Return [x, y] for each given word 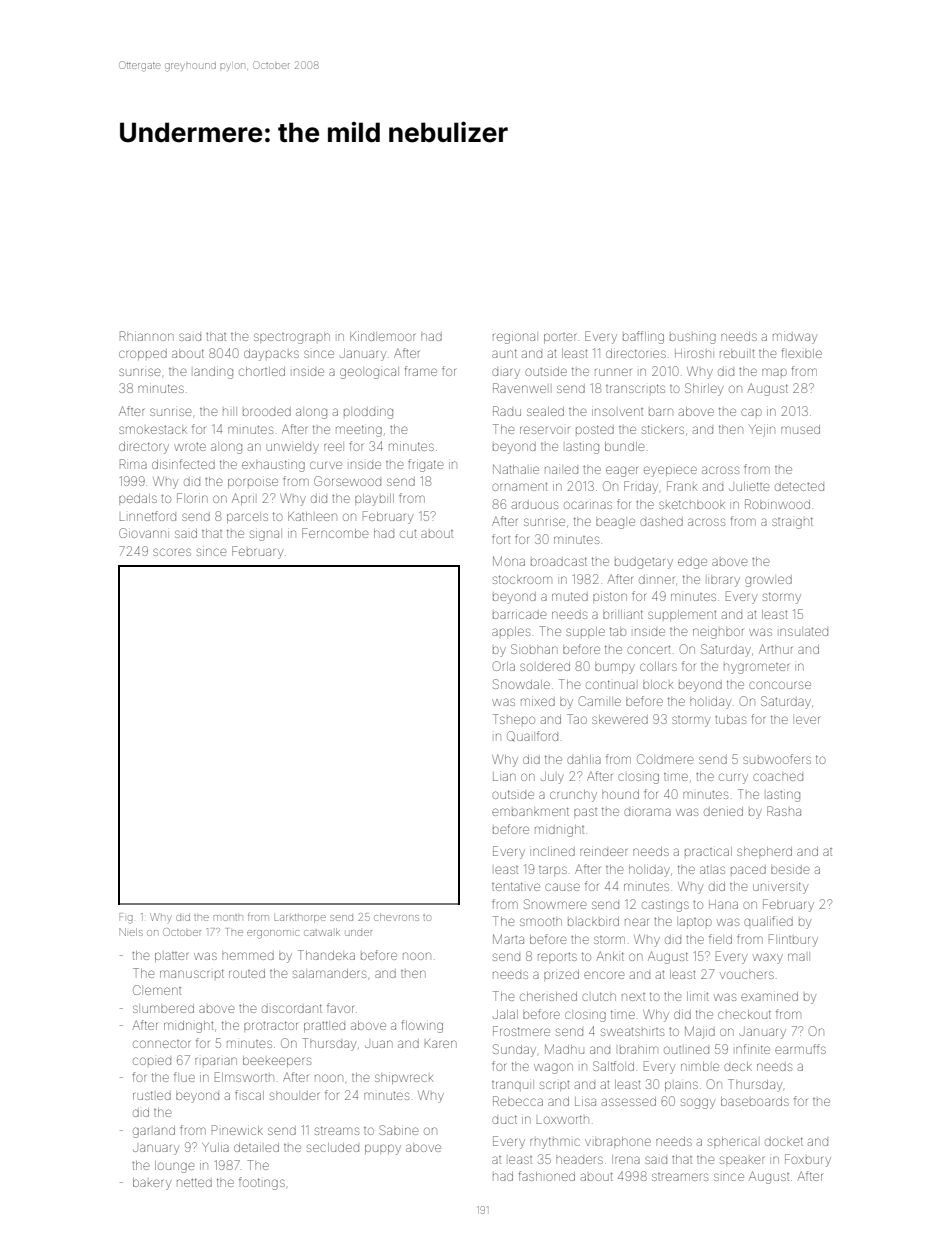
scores [172, 552]
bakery [152, 1184]
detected [799, 487]
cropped [143, 355]
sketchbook [692, 504]
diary [506, 373]
